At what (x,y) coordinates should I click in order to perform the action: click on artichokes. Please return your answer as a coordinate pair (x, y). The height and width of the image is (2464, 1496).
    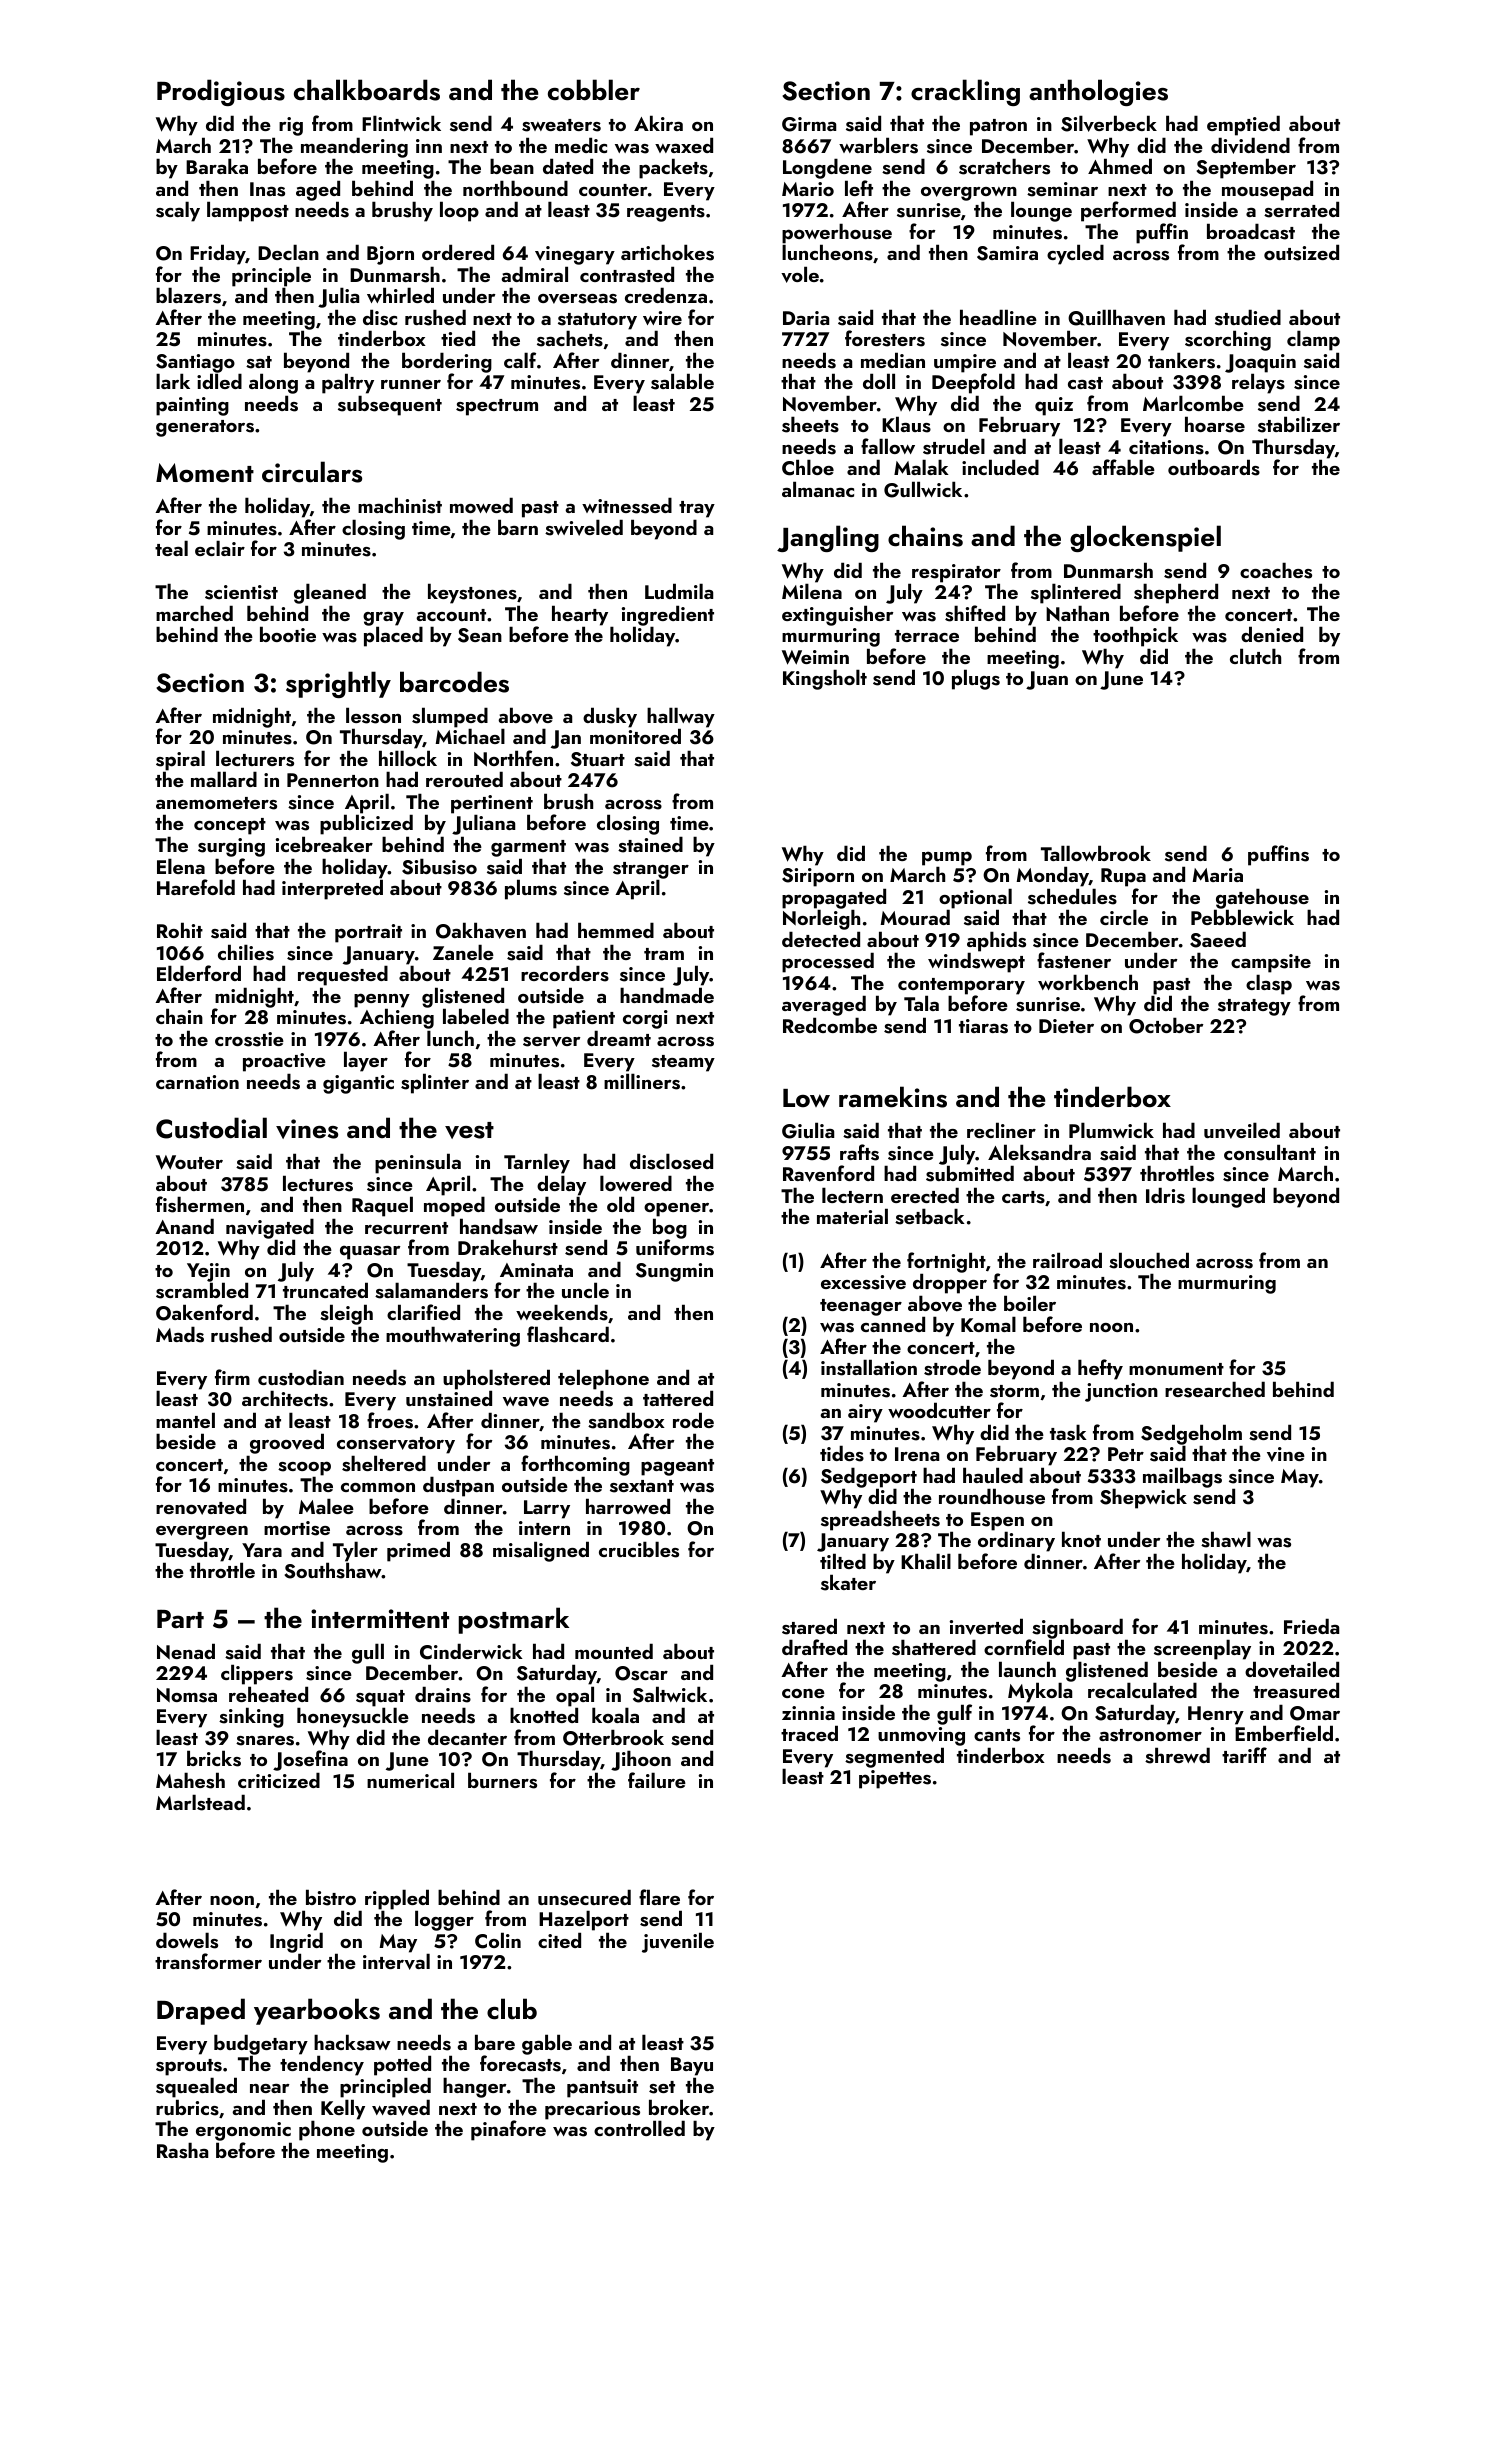
    Looking at the image, I should click on (667, 252).
